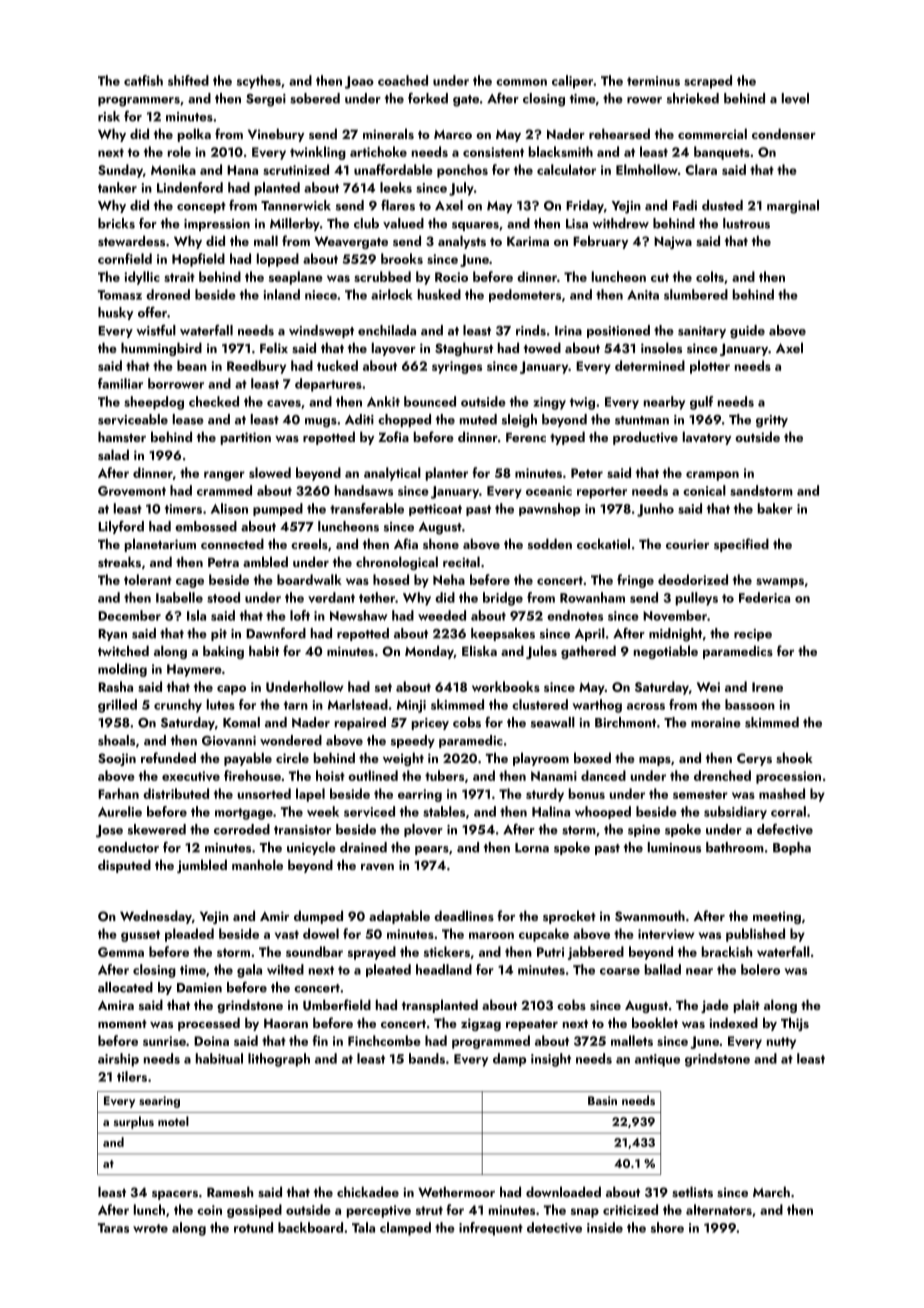  Describe the element at coordinates (377, 867) in the screenshot. I see `raven` at that location.
